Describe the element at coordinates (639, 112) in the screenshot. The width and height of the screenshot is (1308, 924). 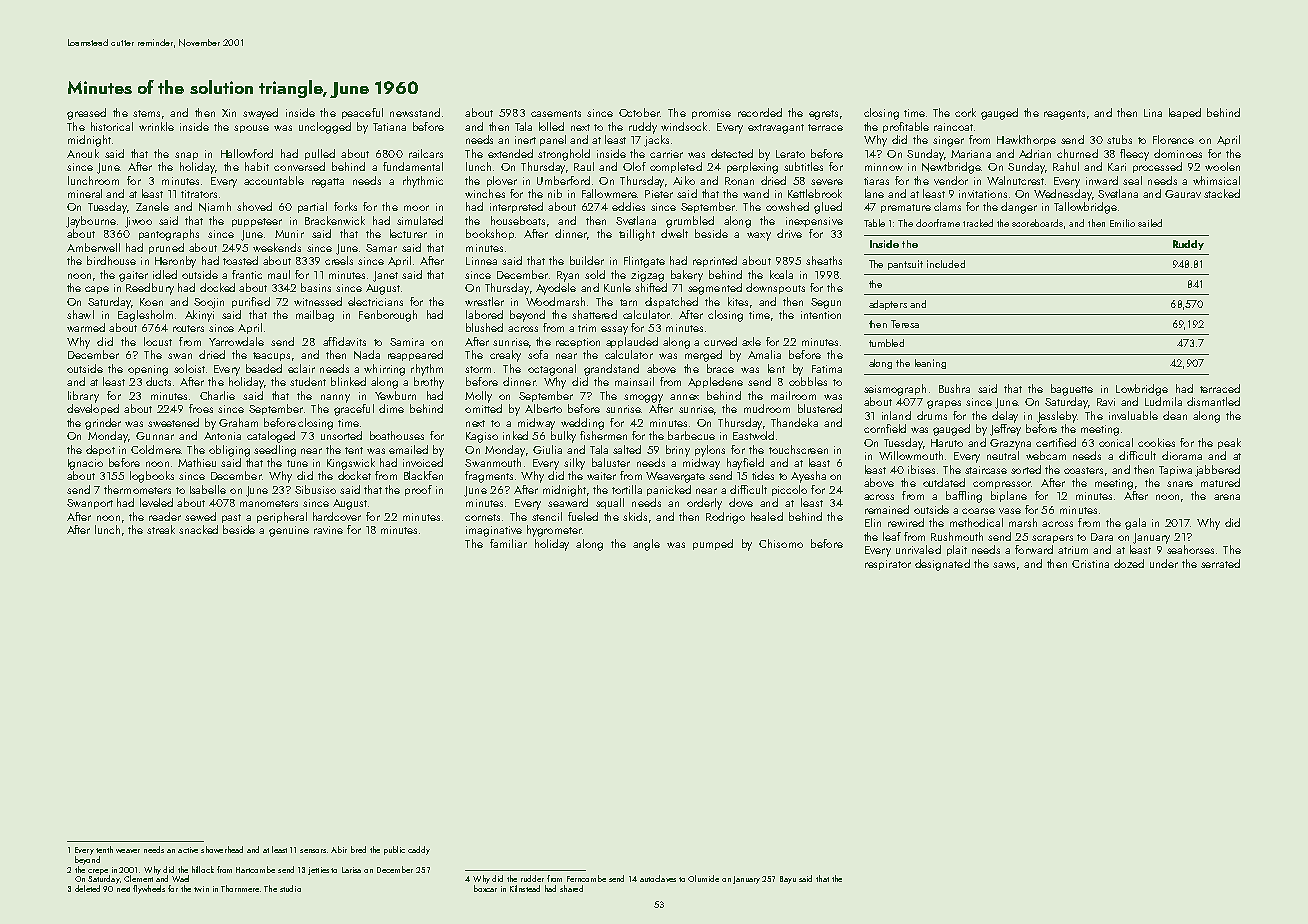
I see `October` at that location.
